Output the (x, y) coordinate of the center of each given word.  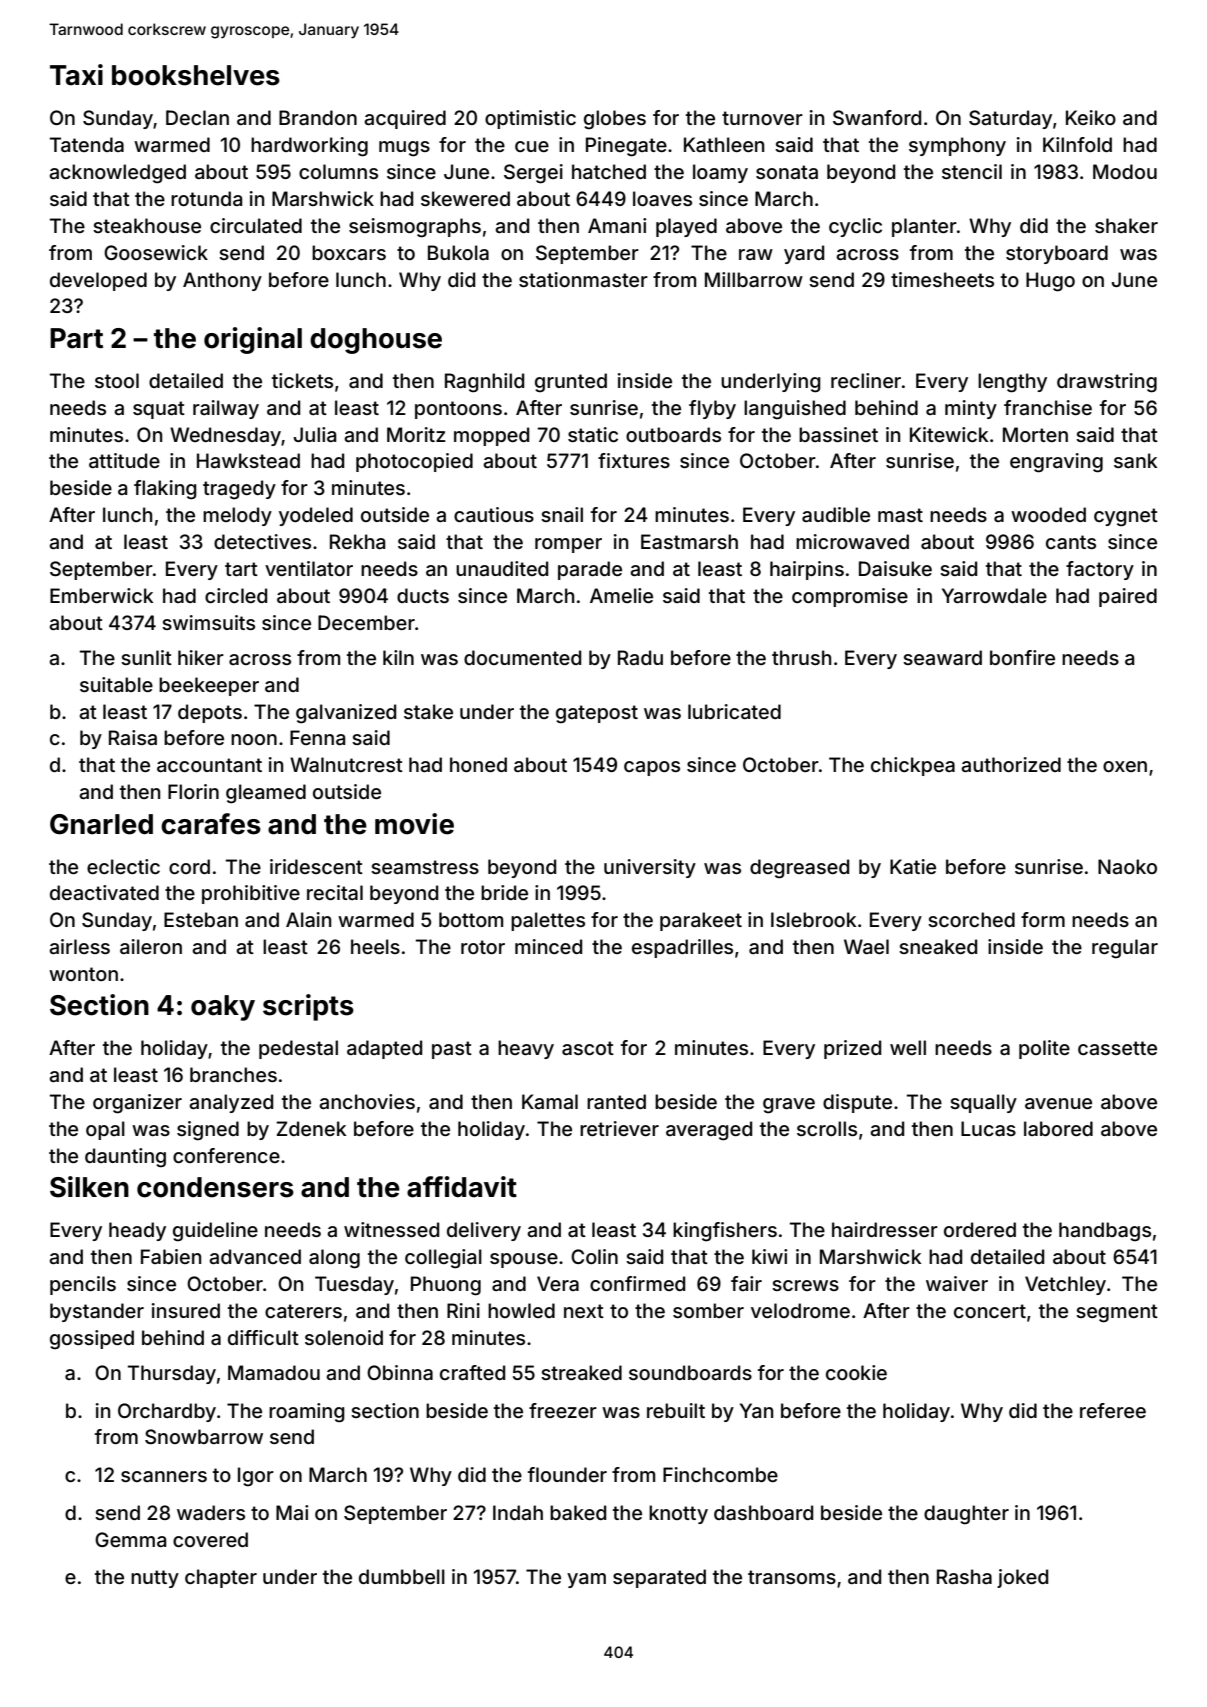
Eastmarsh (689, 541)
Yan (756, 1410)
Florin (193, 791)
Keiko (1091, 117)
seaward (942, 657)
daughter (966, 1515)
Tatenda (87, 144)
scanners (164, 1476)
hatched (609, 171)
